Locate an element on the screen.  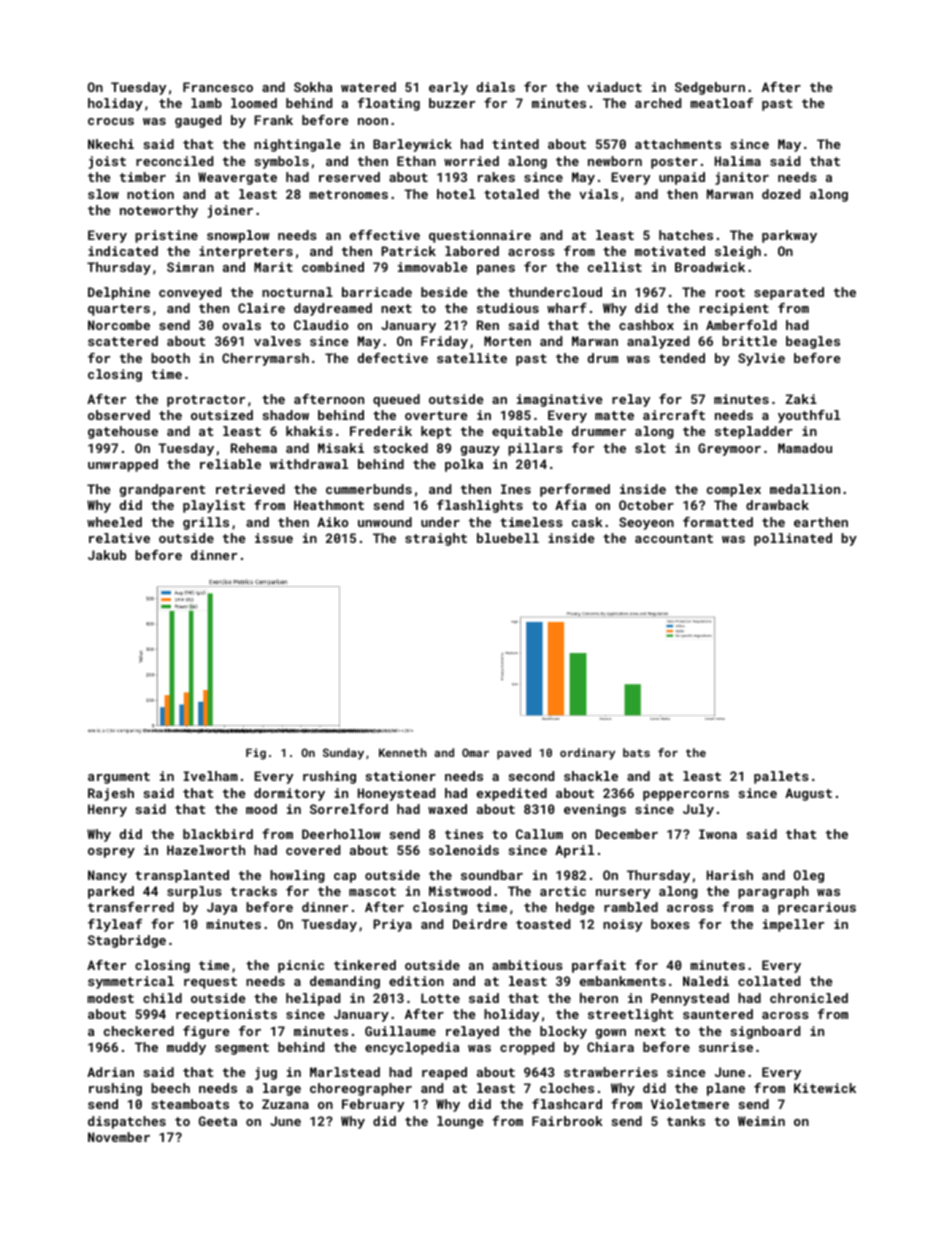
pallets is located at coordinates (781, 777).
